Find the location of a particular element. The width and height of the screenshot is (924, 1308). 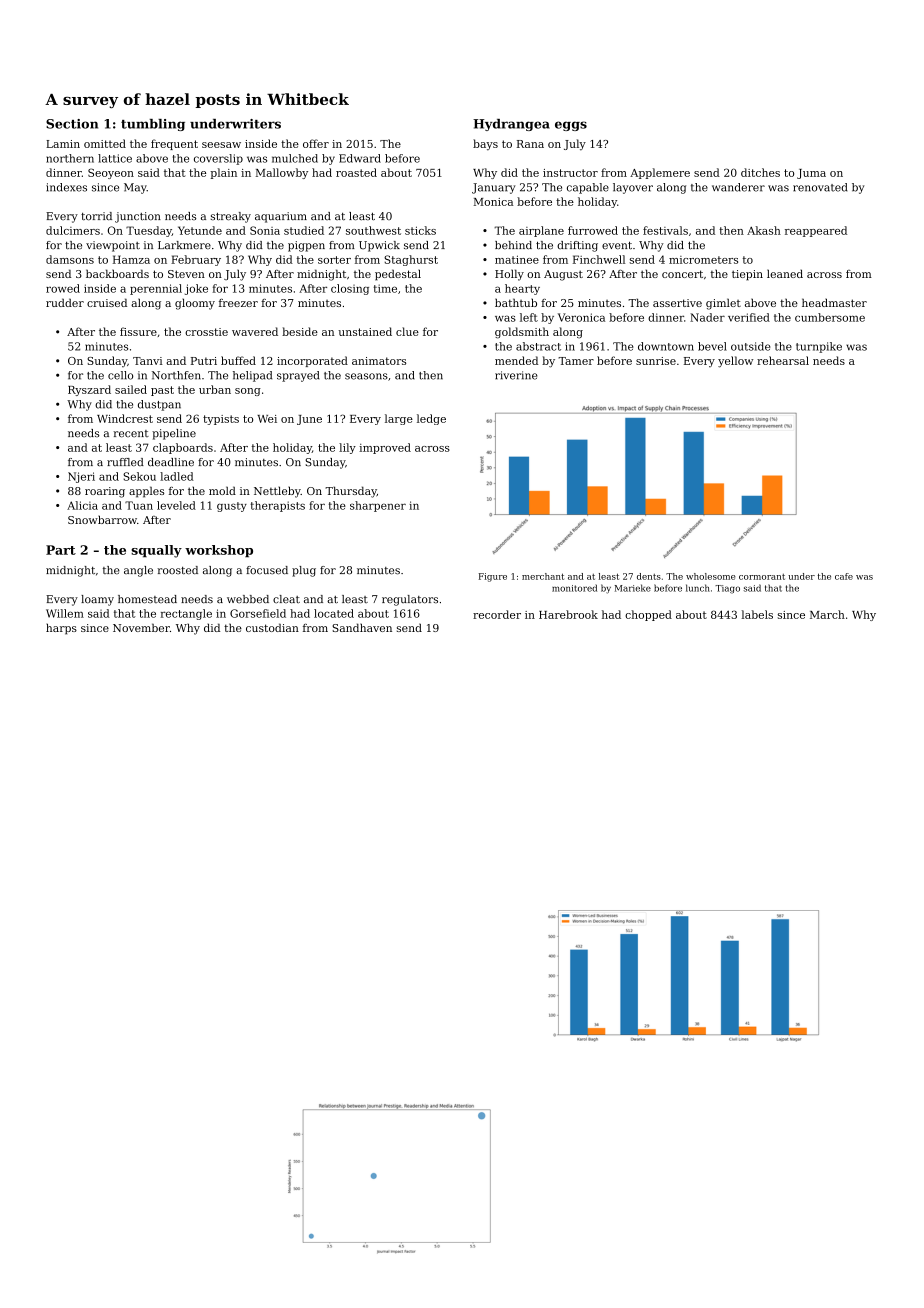

sharpener is located at coordinates (378, 506).
